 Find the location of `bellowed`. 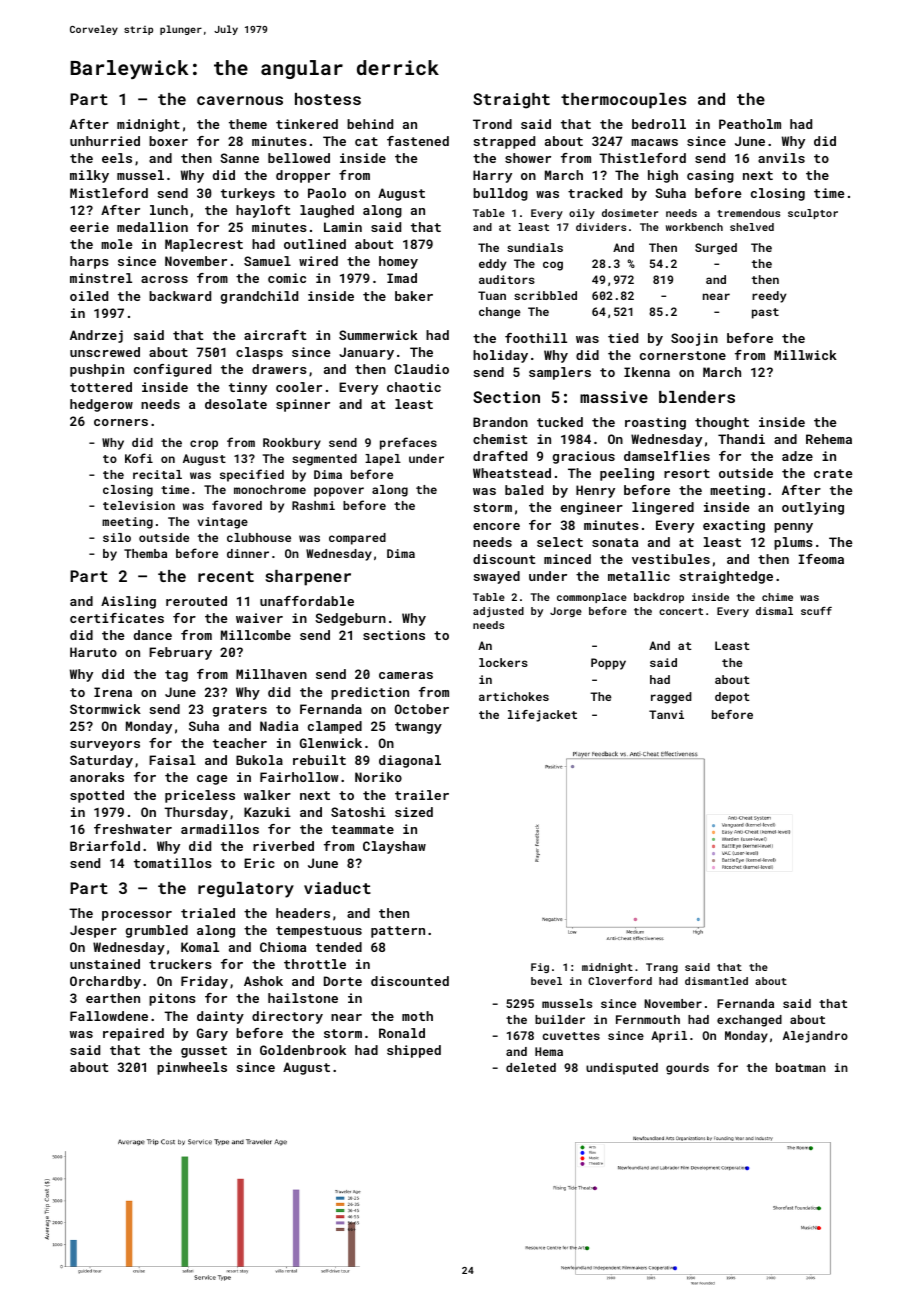

bellowed is located at coordinates (299, 158).
